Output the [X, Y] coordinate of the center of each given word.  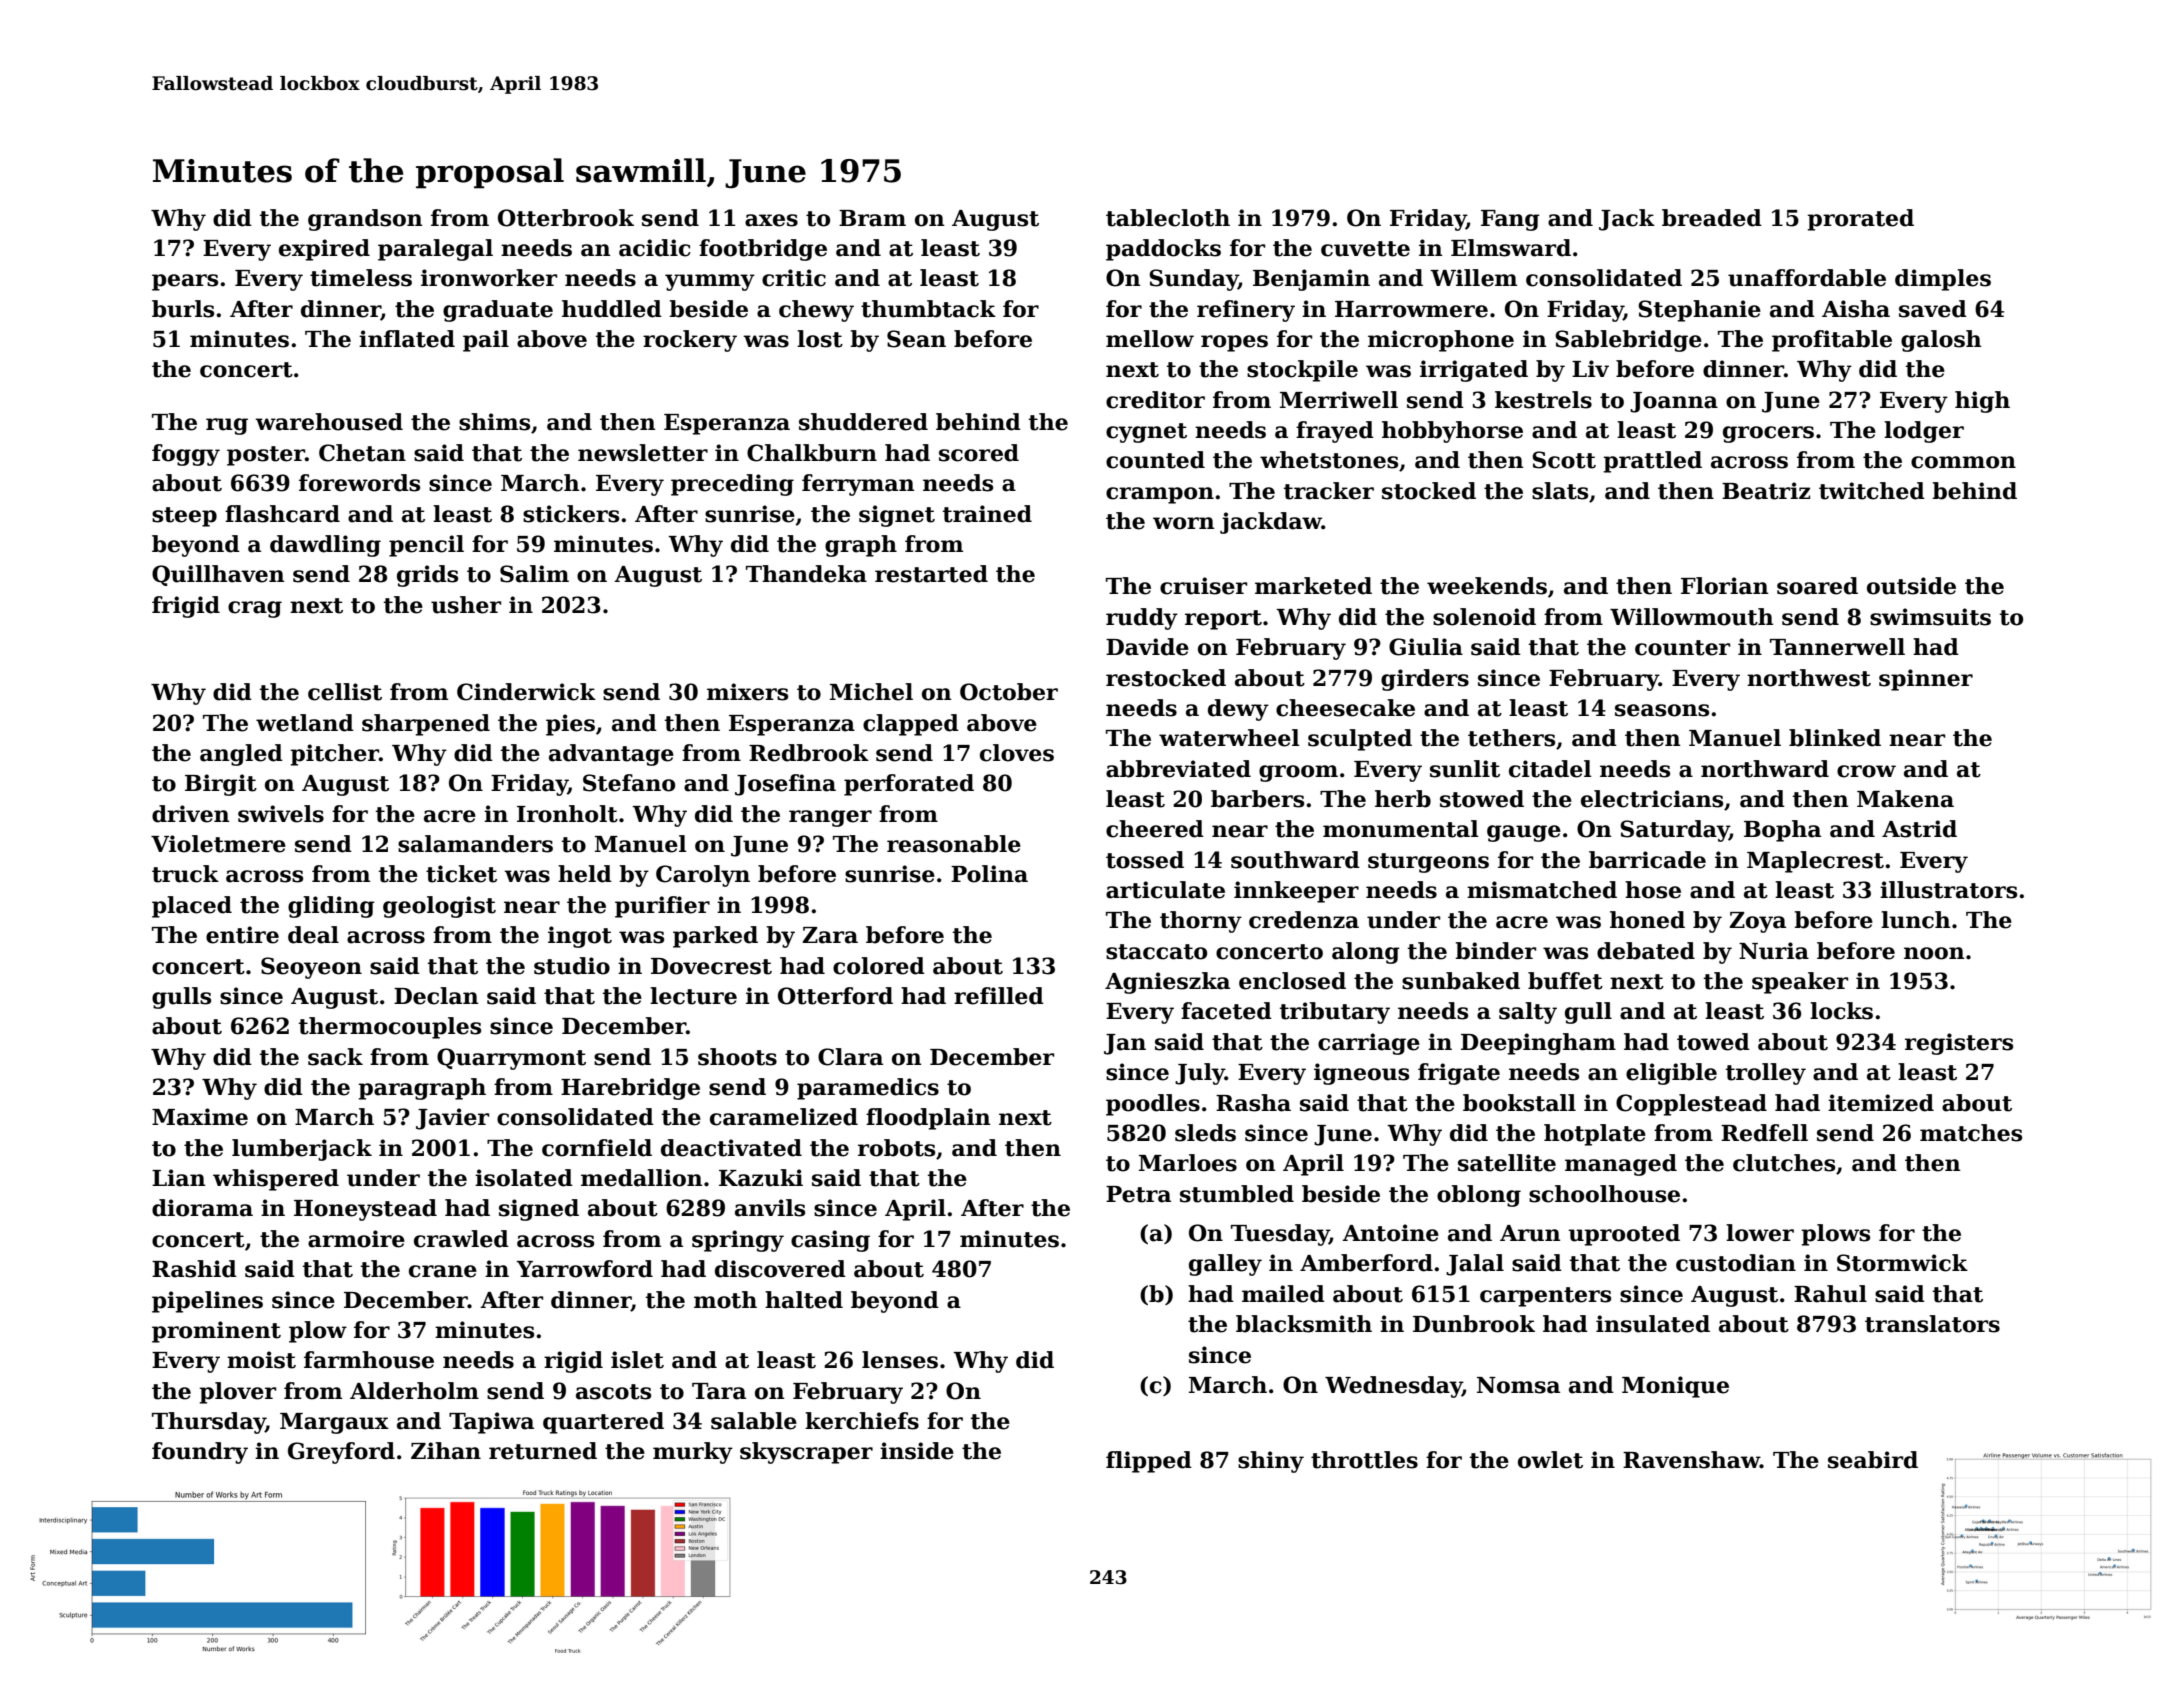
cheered [1155, 829]
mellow [1150, 339]
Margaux [334, 1423]
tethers [1511, 738]
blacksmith [1304, 1324]
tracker [1329, 491]
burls [183, 309]
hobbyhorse [1452, 432]
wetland [305, 723]
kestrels [1543, 400]
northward [1765, 769]
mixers [747, 692]
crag [255, 609]
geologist [439, 907]
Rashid [194, 1269]
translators [1932, 1324]
